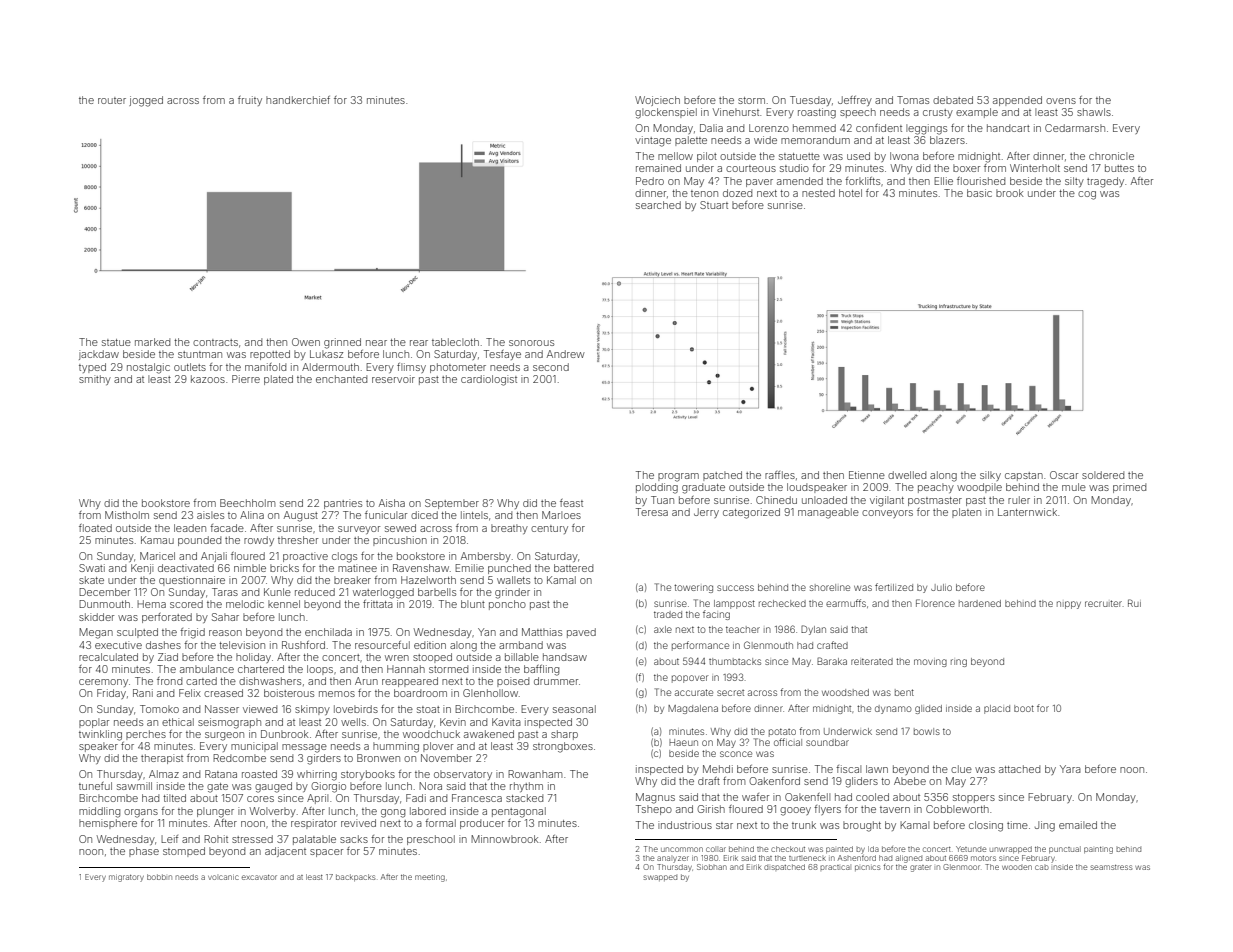  Describe the element at coordinates (1070, 769) in the screenshot. I see `Yara` at that location.
